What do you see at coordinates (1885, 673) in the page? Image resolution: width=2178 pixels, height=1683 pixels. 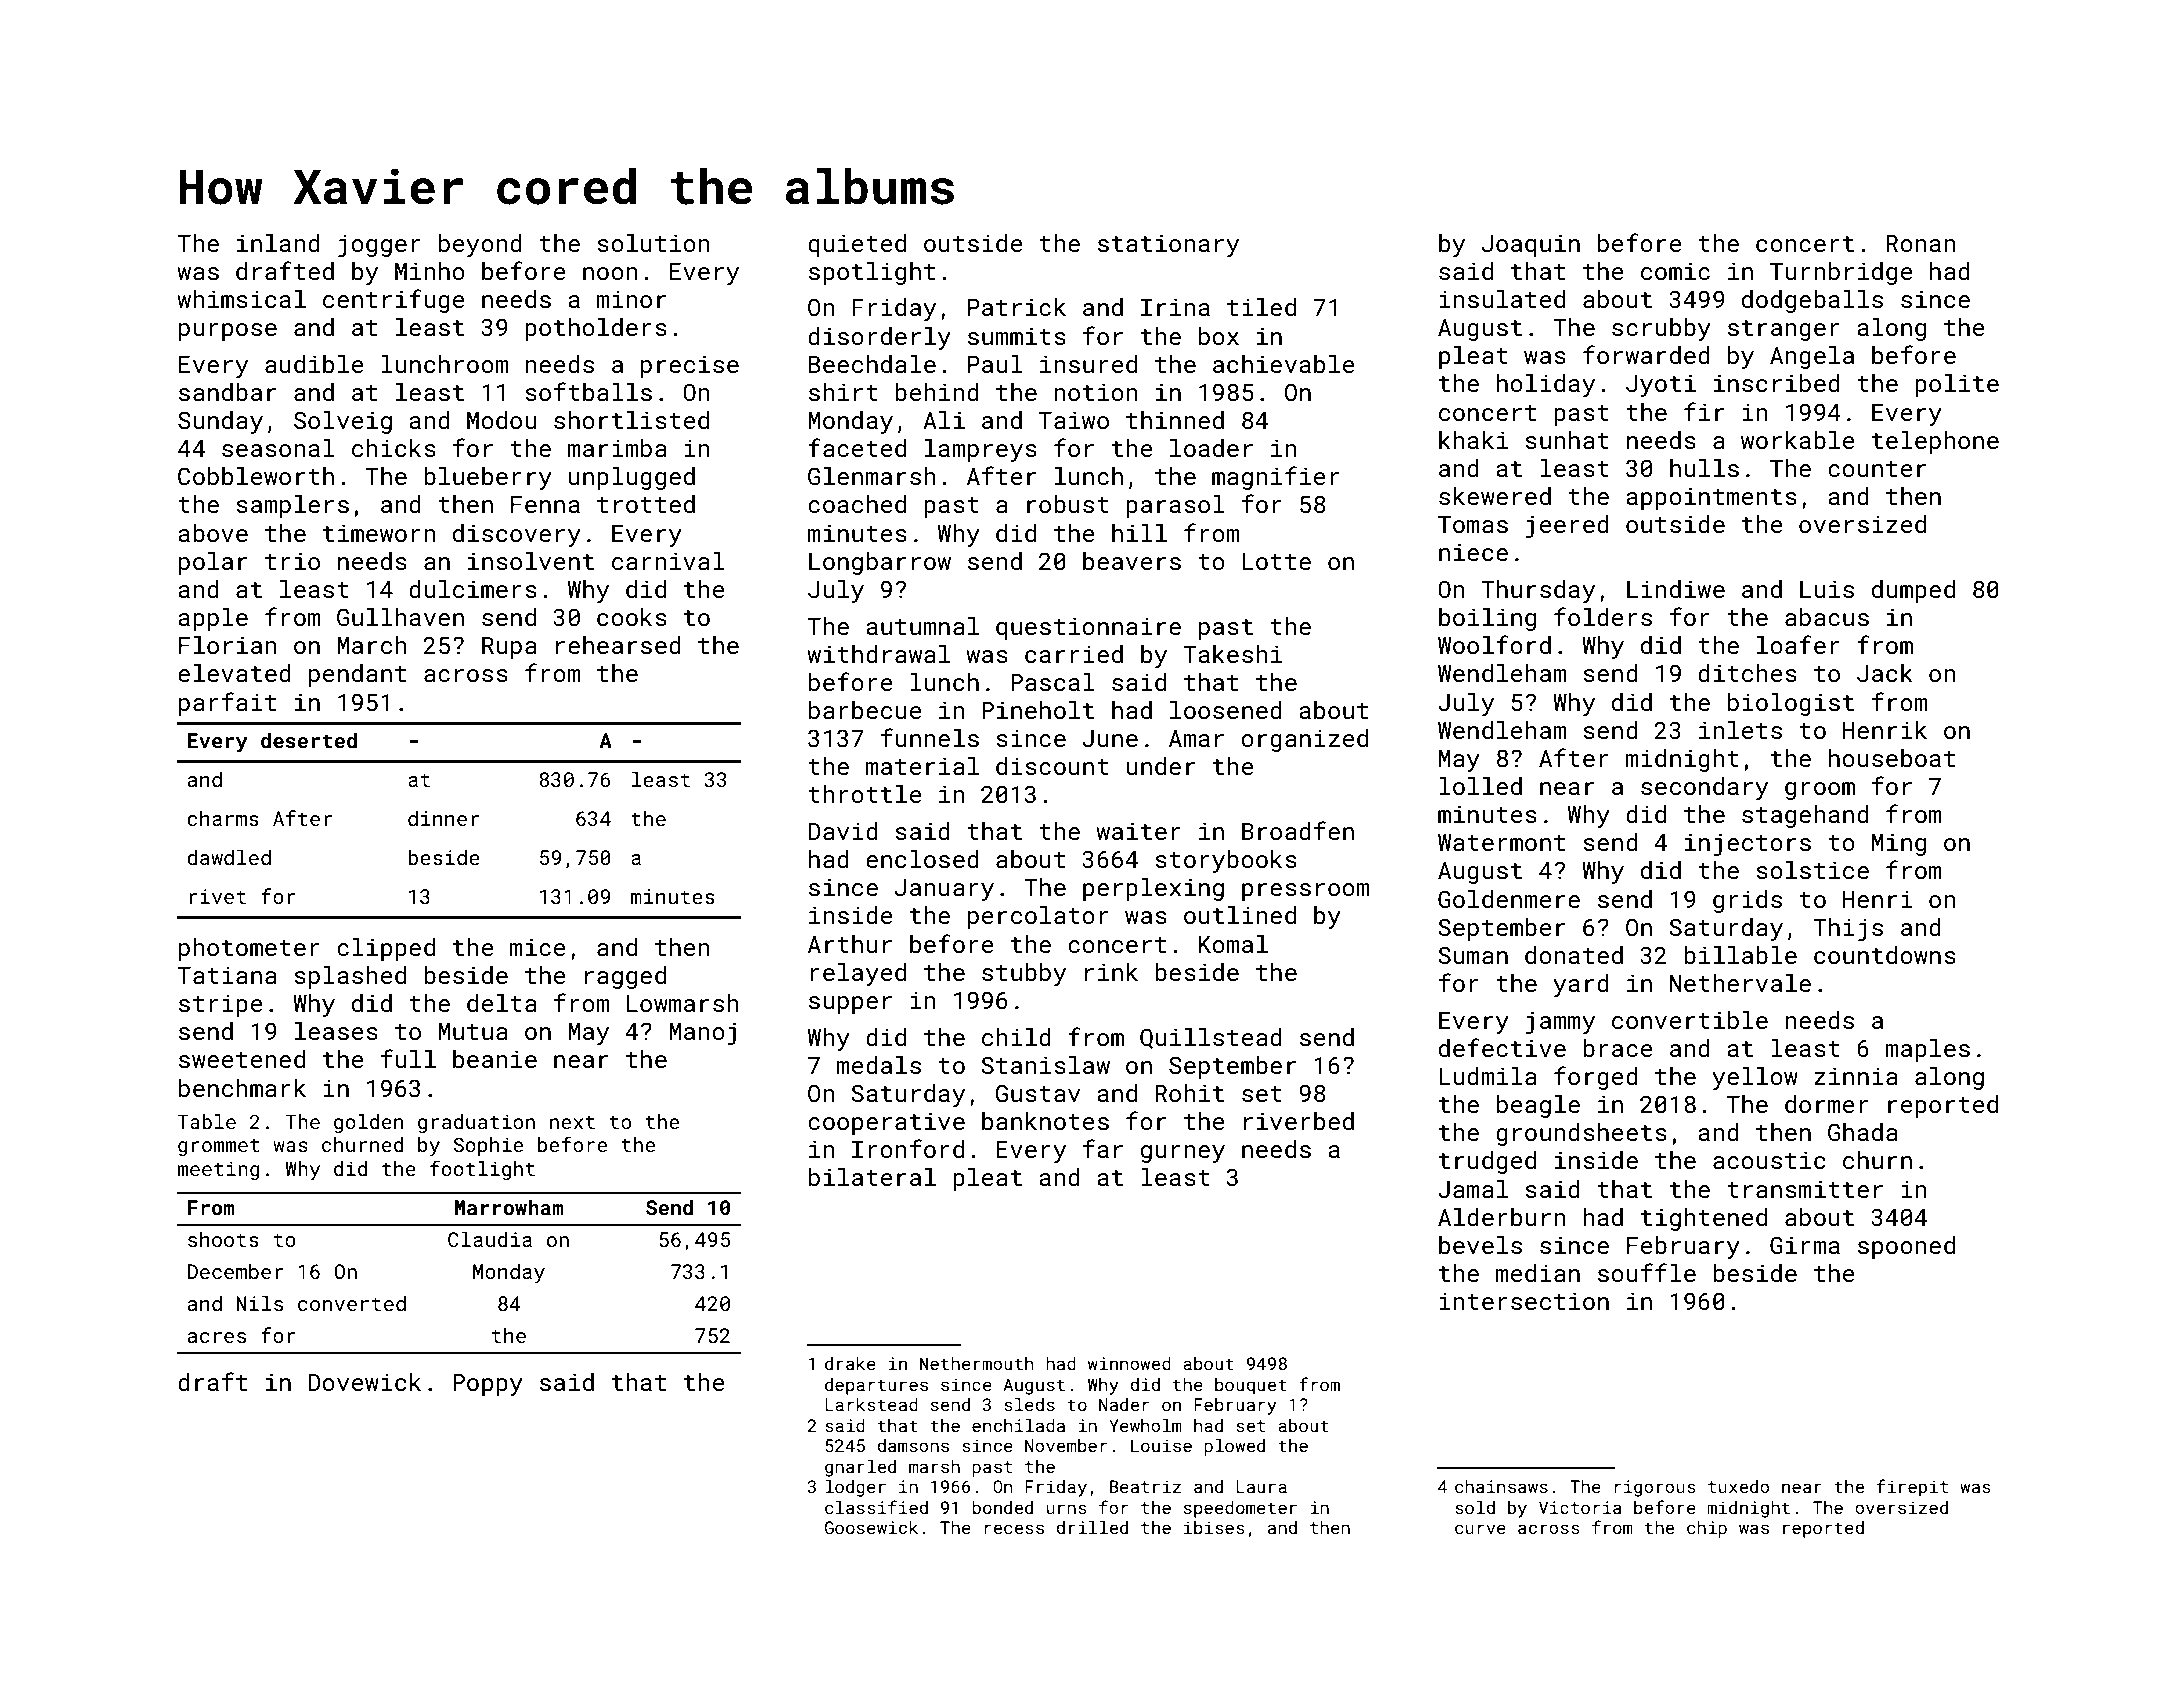 I see `Jack` at bounding box center [1885, 673].
